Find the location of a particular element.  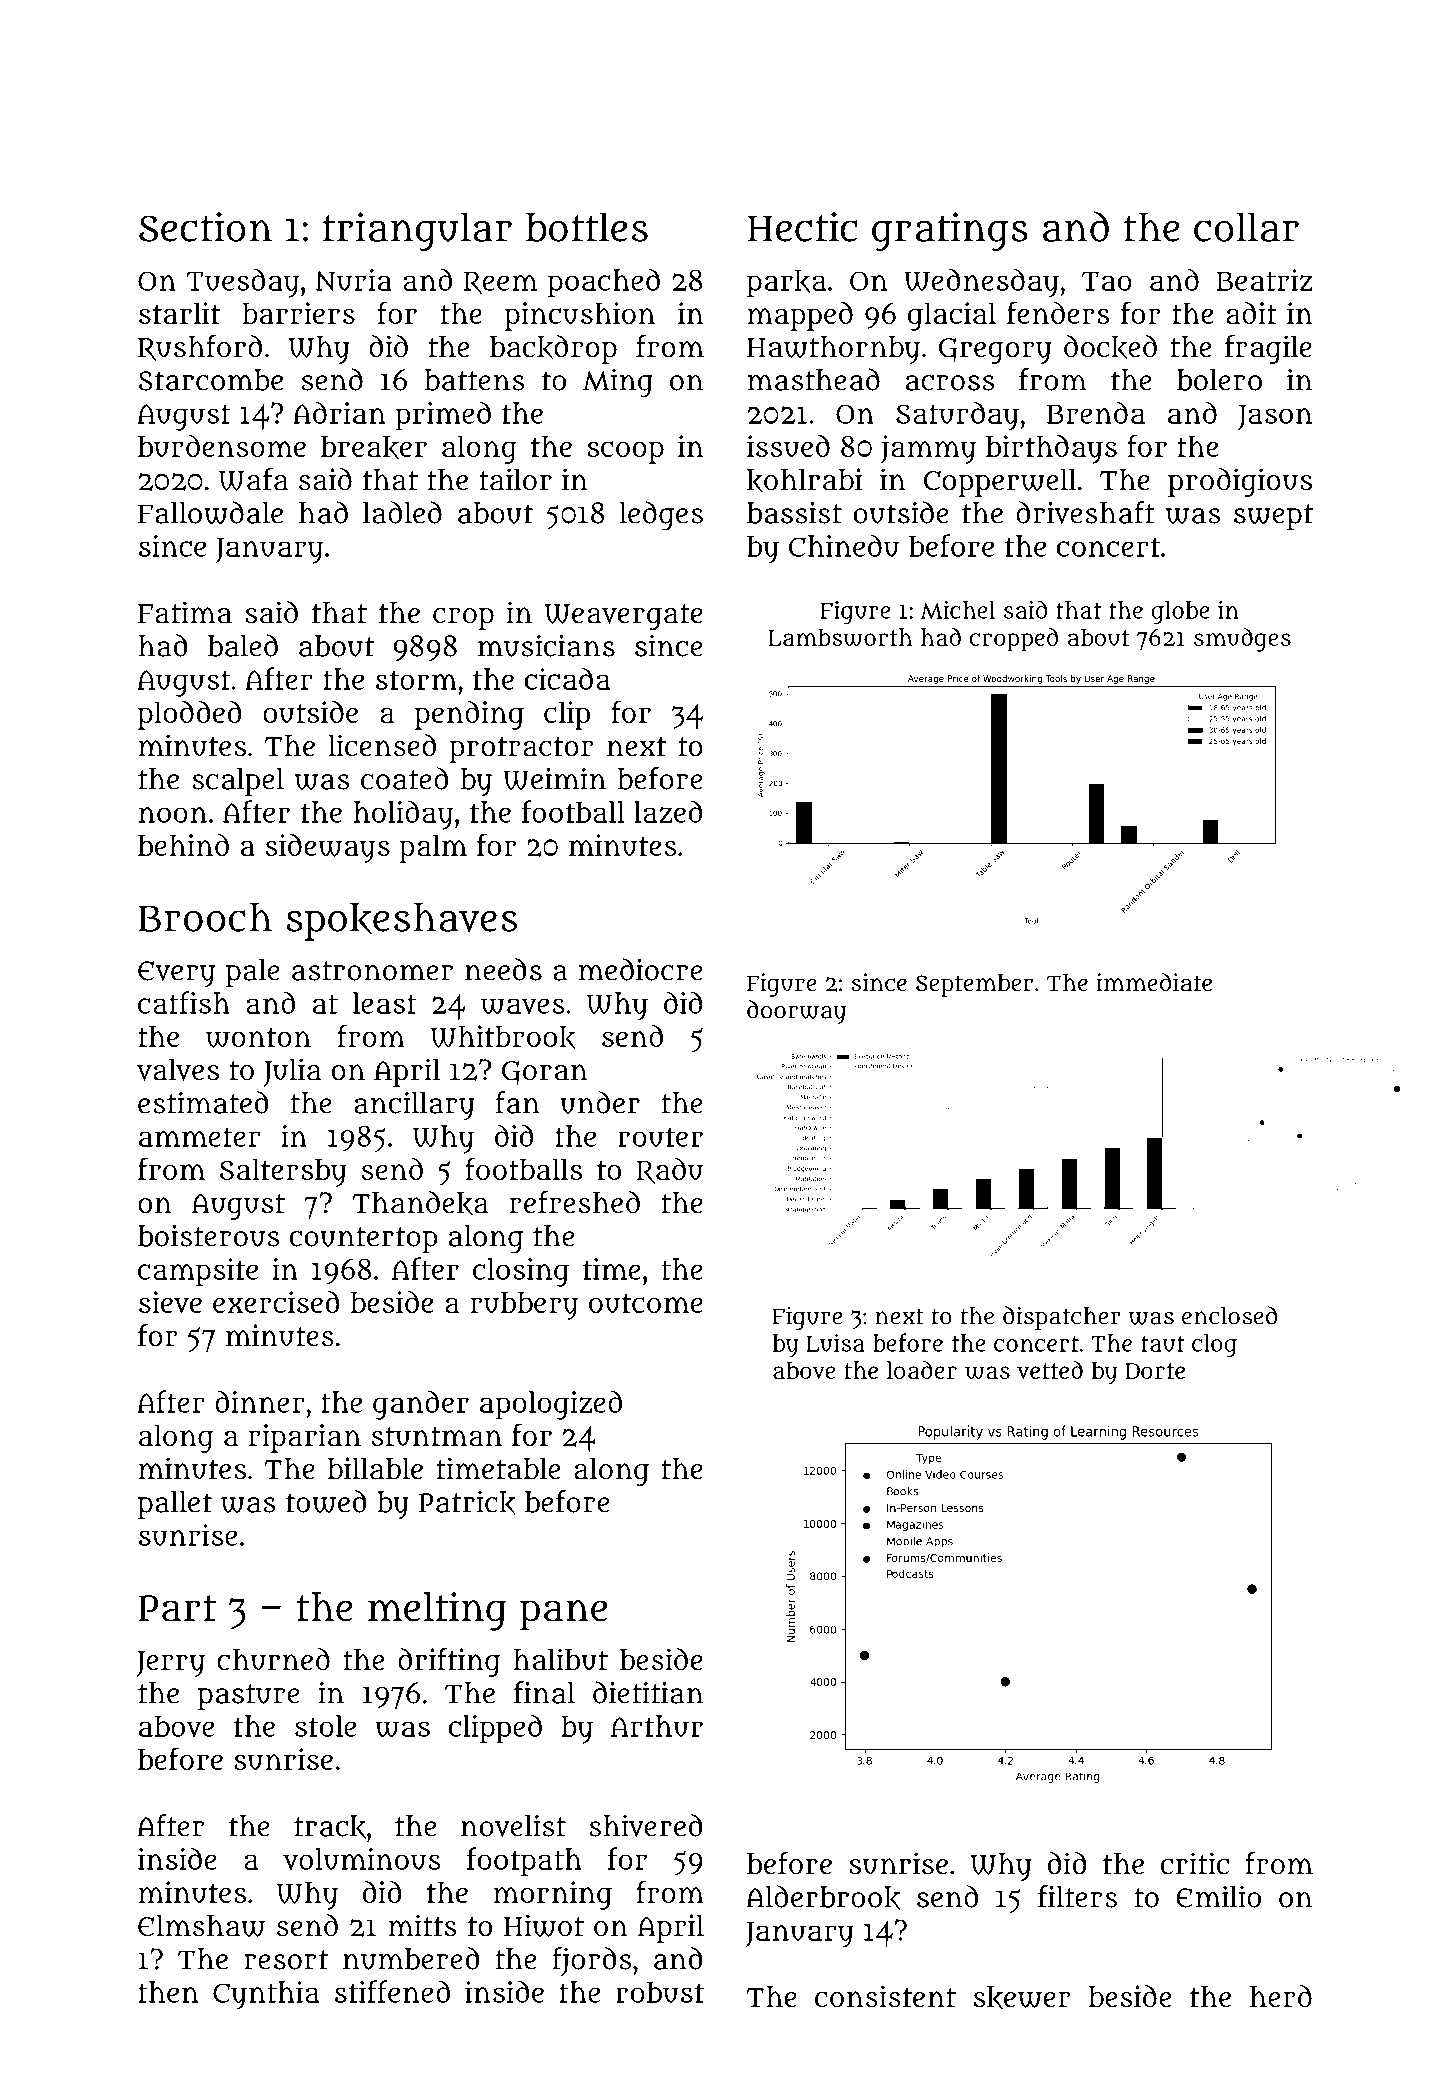

immediate is located at coordinates (1154, 982).
